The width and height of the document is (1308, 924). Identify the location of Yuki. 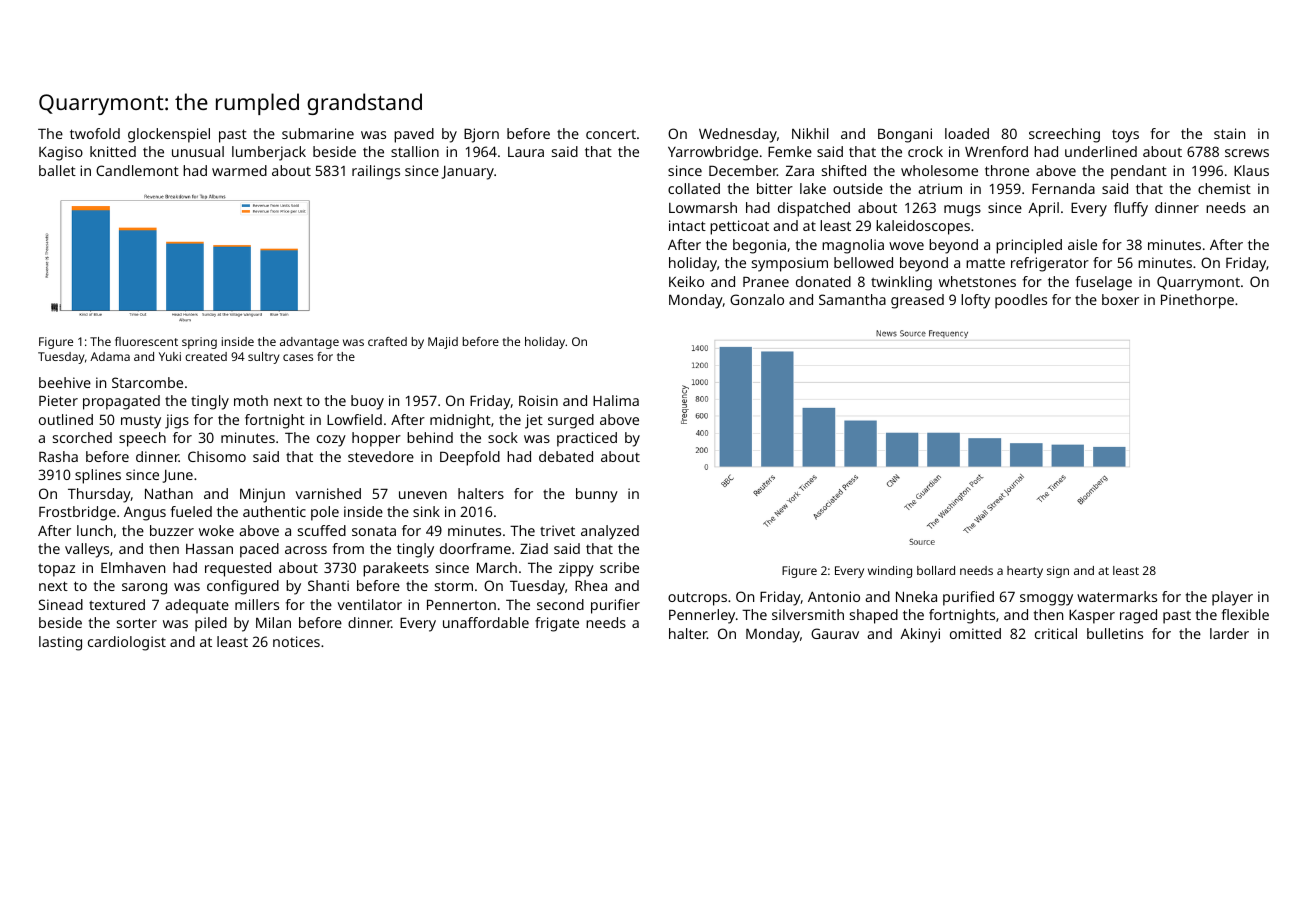
(170, 356).
